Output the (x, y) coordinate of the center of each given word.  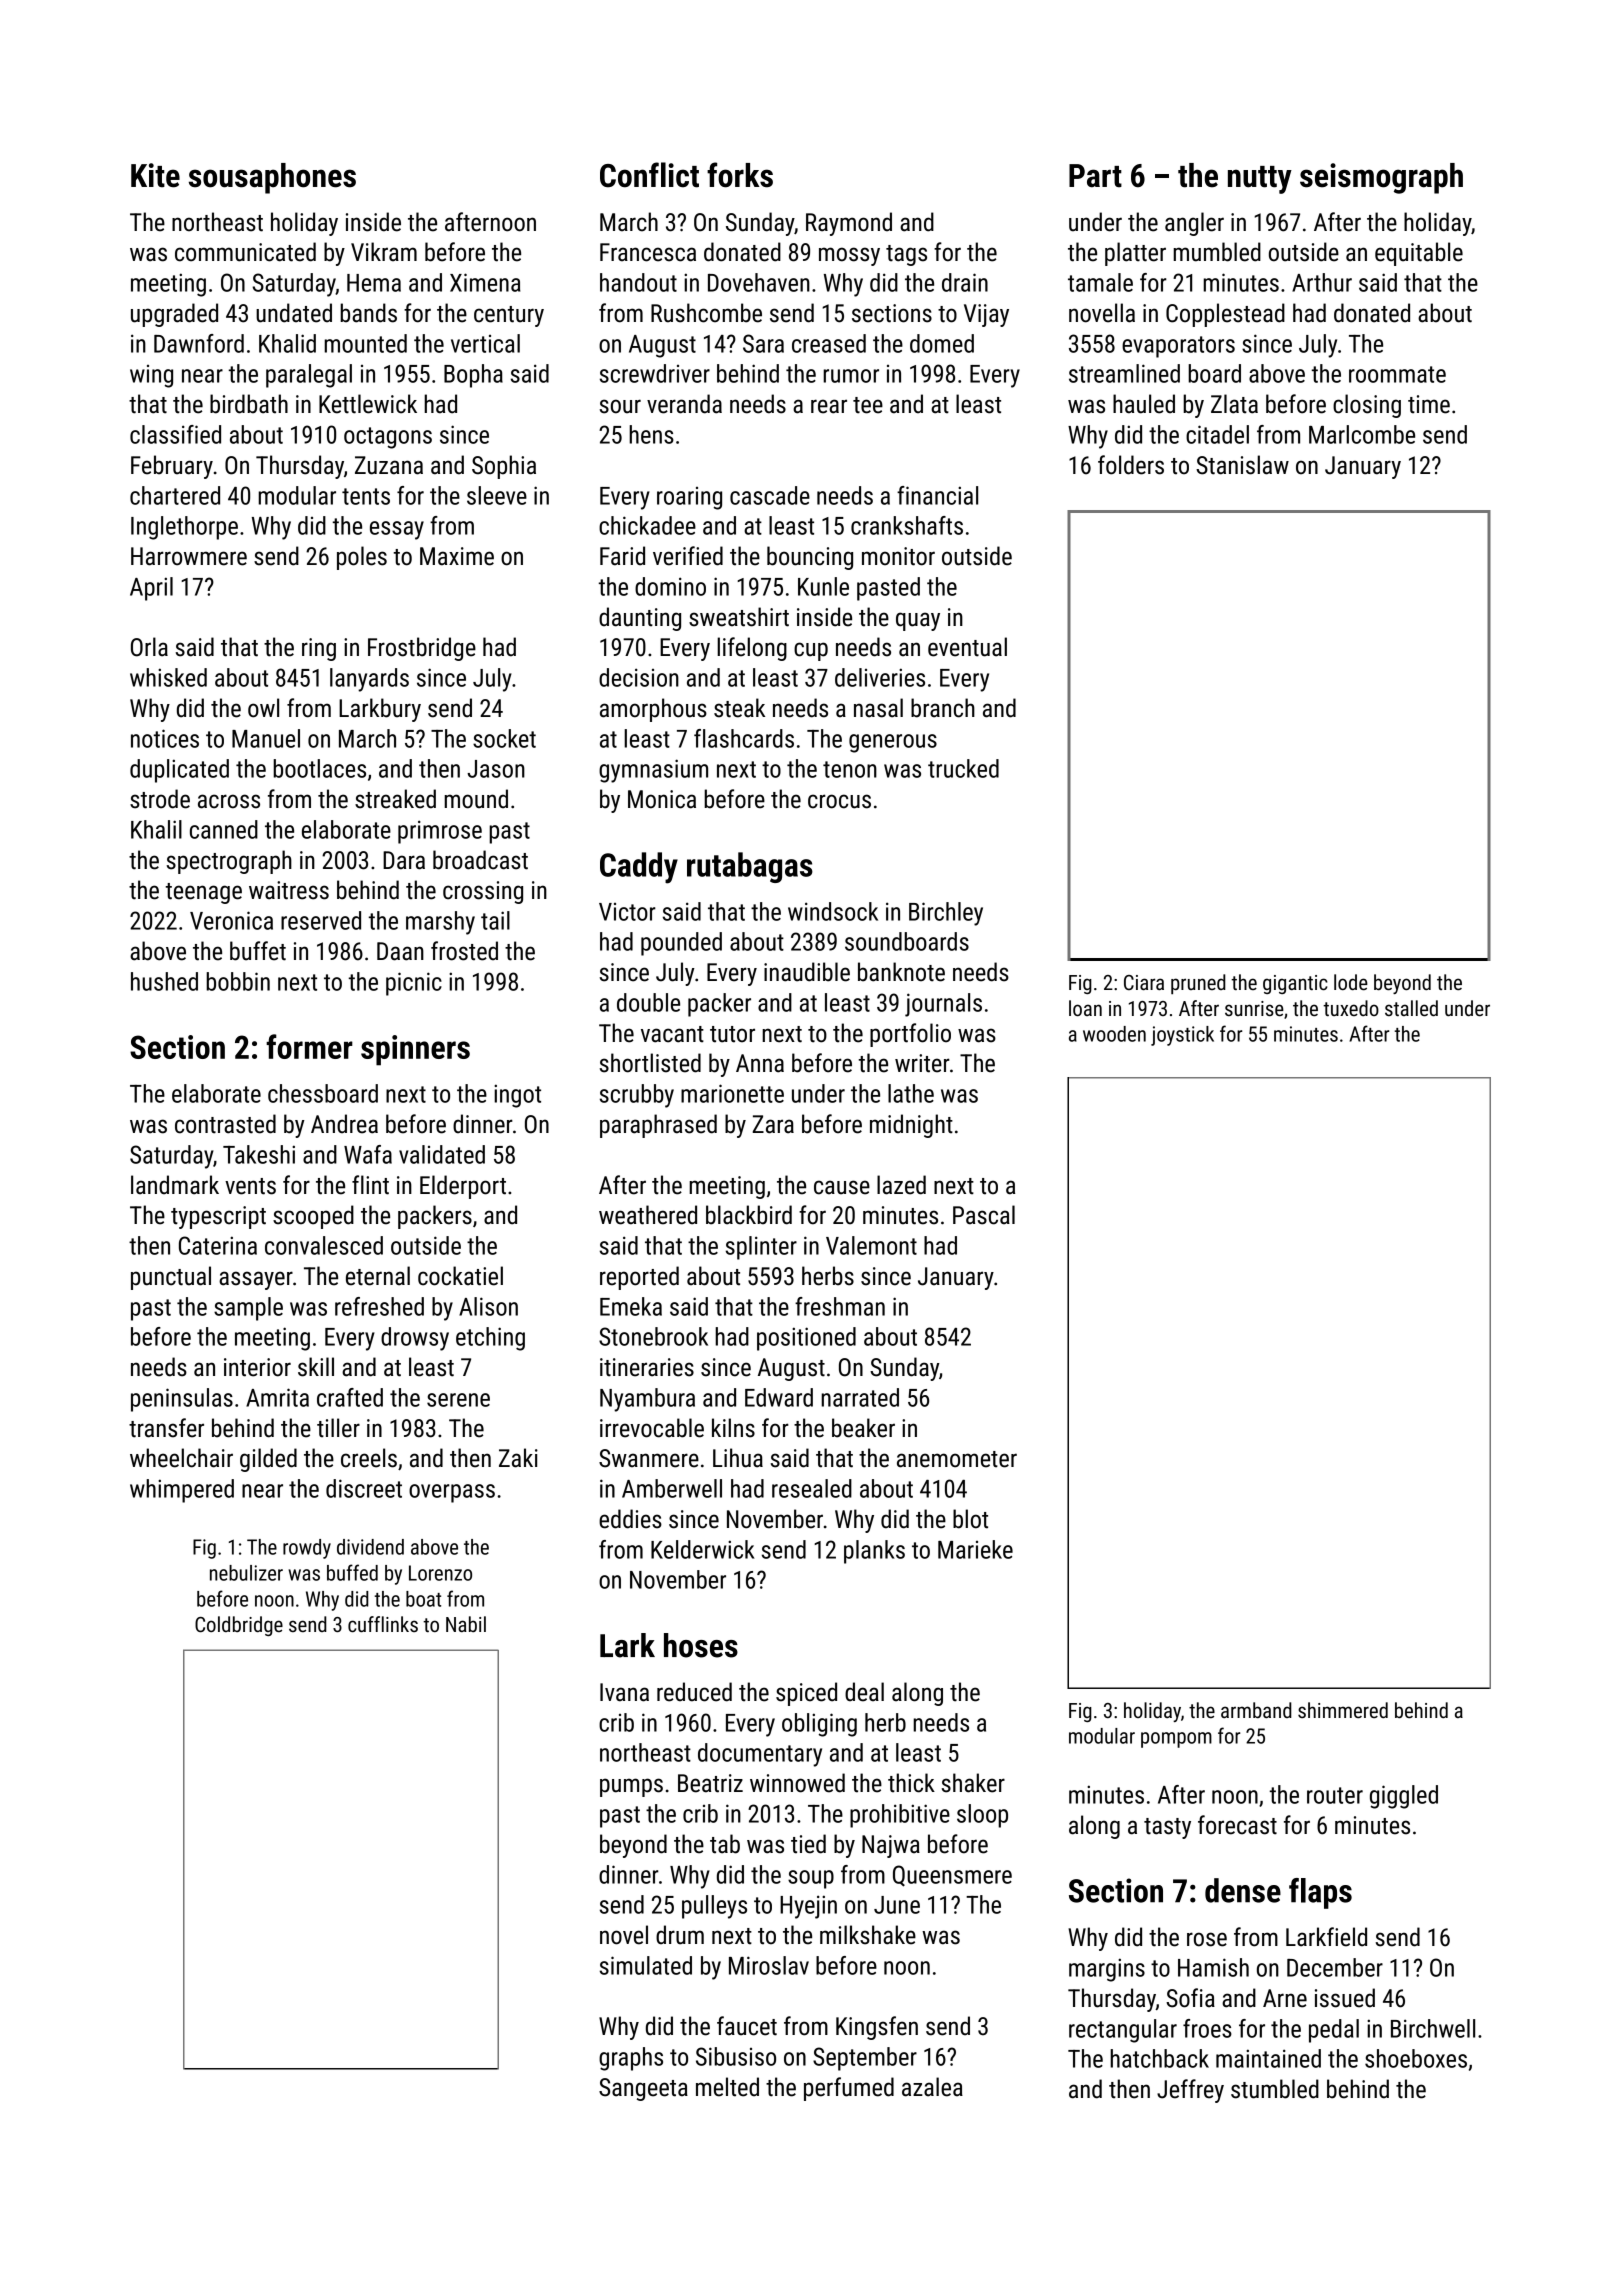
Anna (760, 1063)
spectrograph (229, 862)
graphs (631, 2059)
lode (1351, 982)
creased (829, 343)
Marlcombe (1362, 434)
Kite (155, 175)
